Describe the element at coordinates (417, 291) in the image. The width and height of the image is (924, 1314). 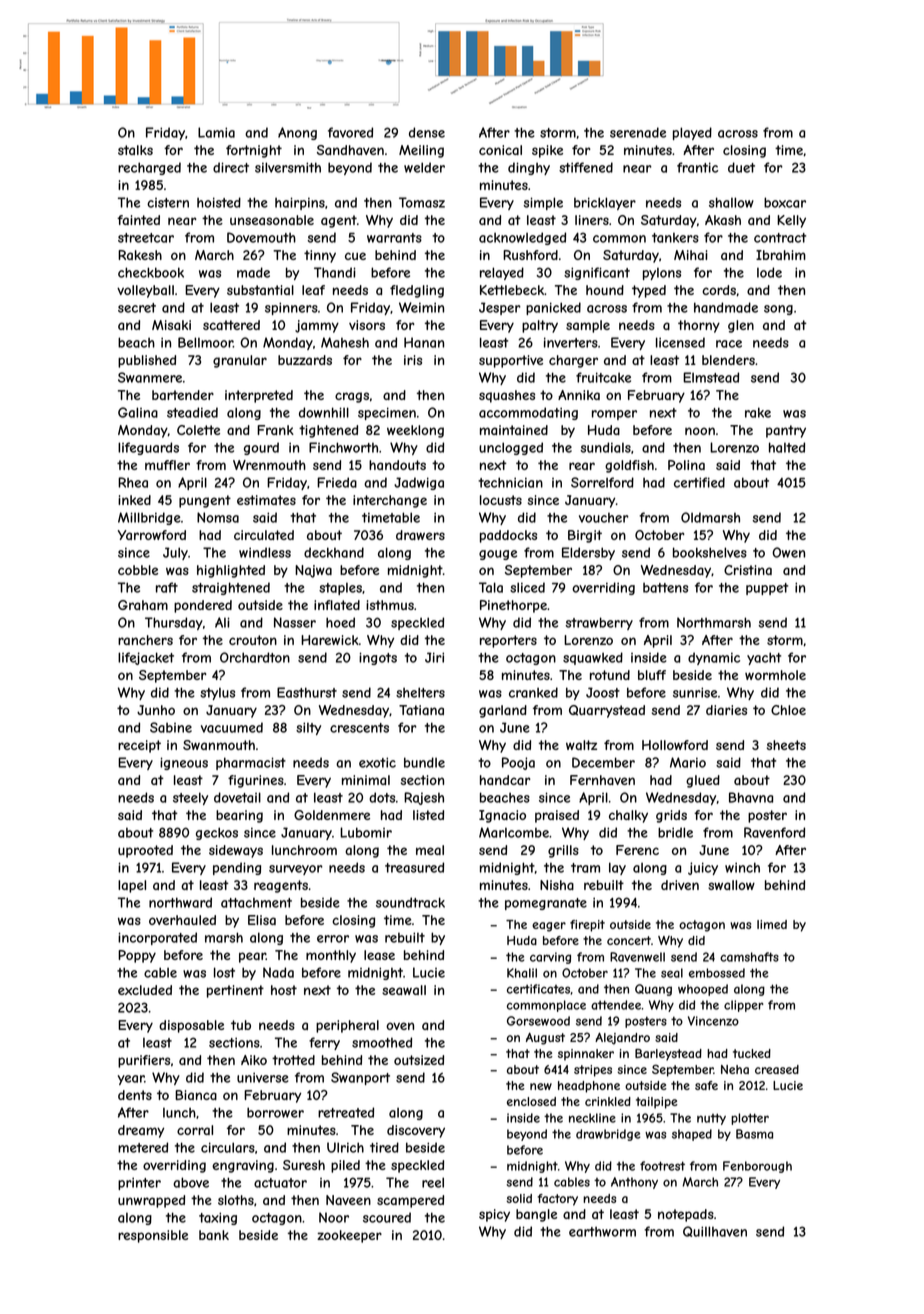
I see `fledgling` at that location.
